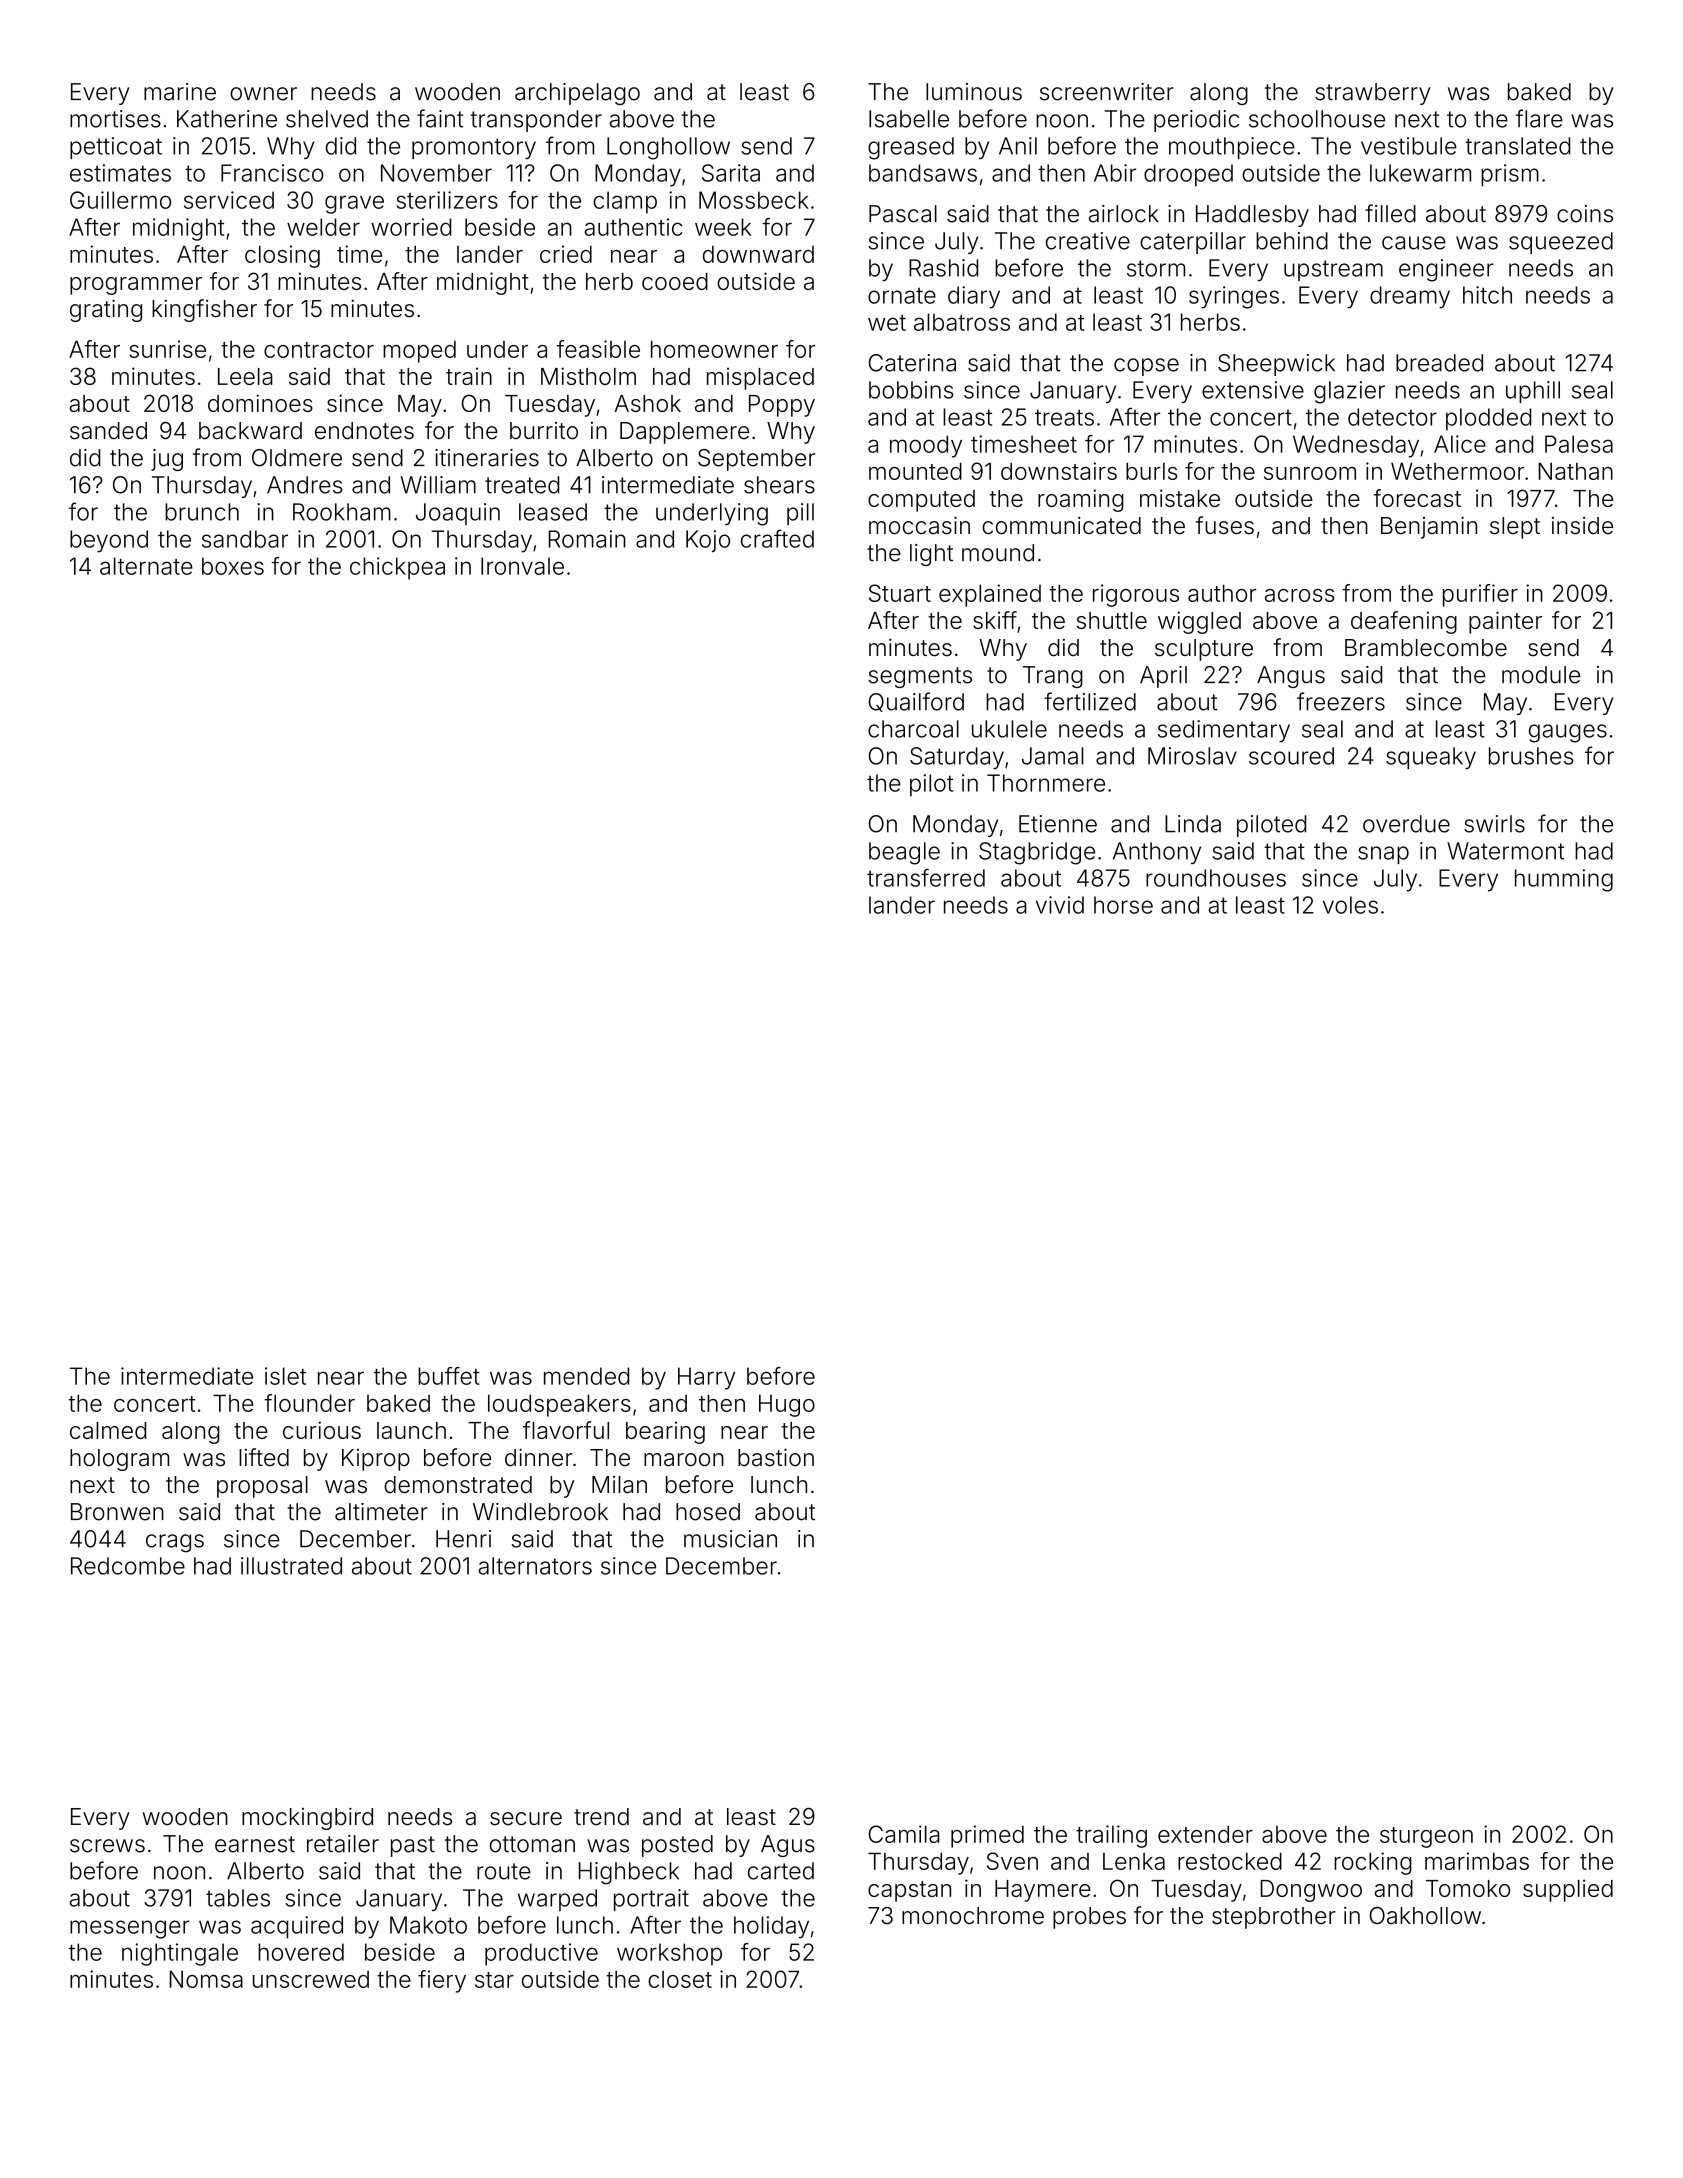 The height and width of the screenshot is (2178, 1683). What do you see at coordinates (458, 1485) in the screenshot?
I see `demonstrated` at bounding box center [458, 1485].
